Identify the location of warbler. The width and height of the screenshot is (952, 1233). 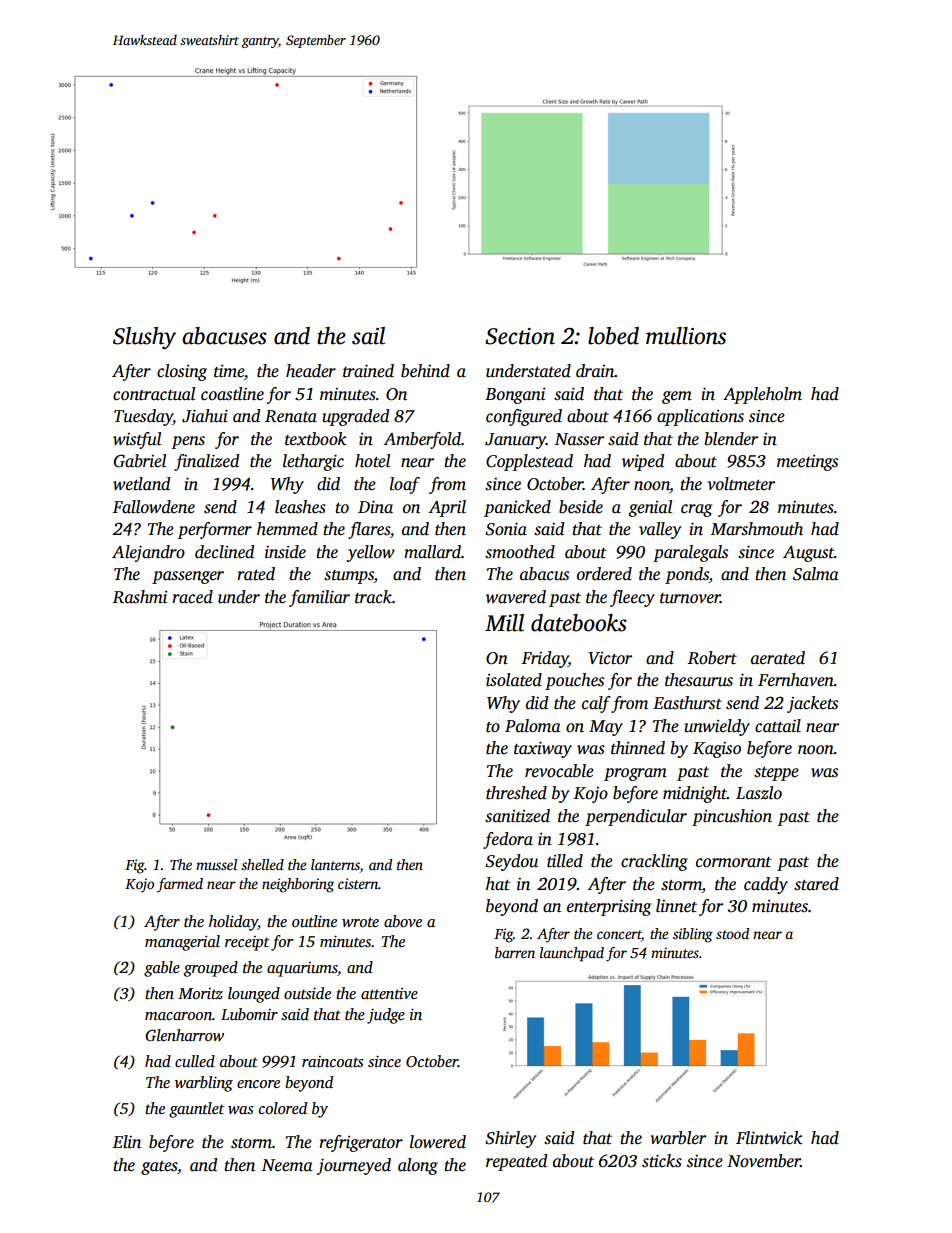
(678, 1138).
